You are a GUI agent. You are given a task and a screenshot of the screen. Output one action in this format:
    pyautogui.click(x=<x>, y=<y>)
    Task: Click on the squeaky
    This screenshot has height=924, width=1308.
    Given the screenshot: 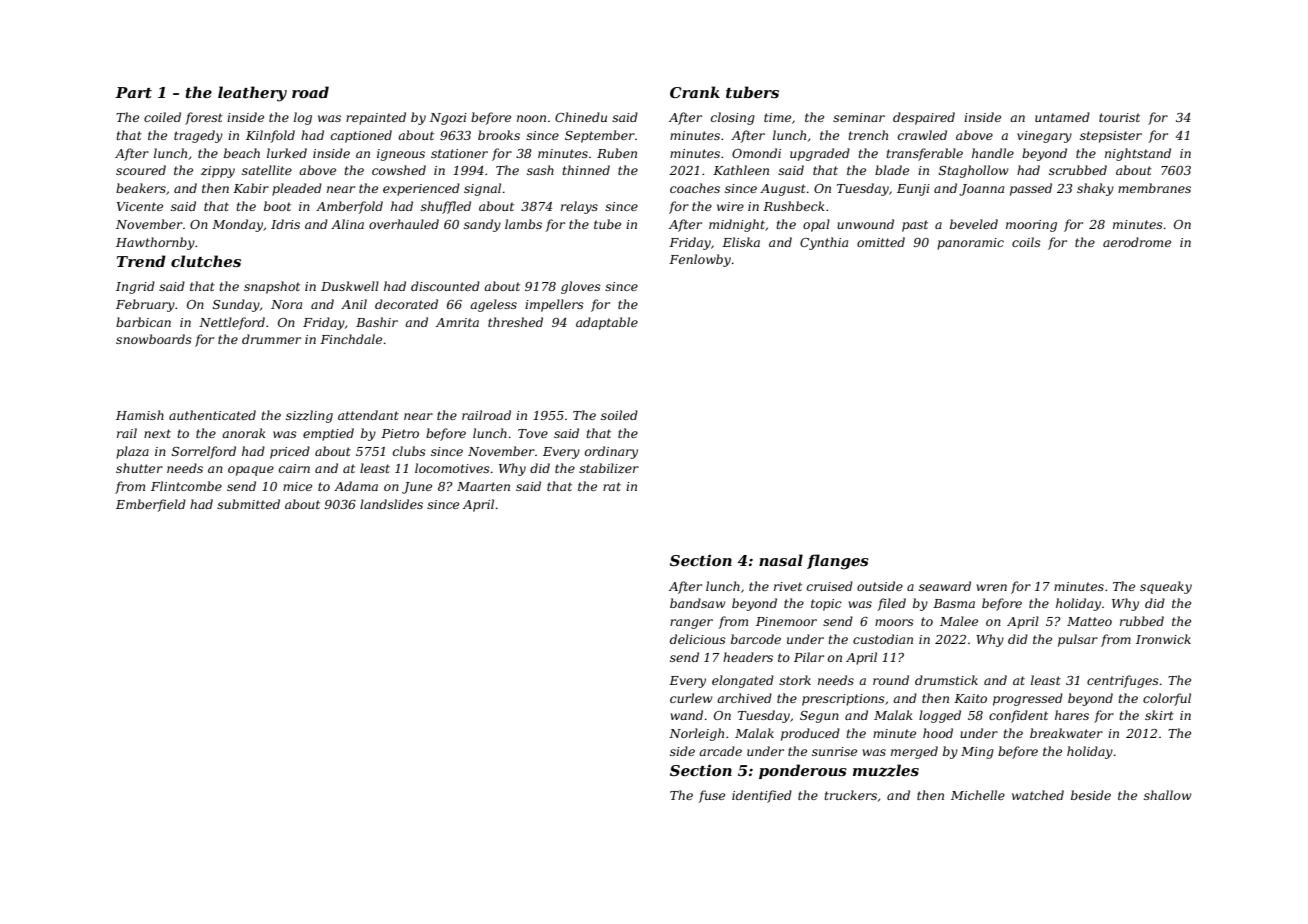 What is the action you would take?
    pyautogui.click(x=1166, y=587)
